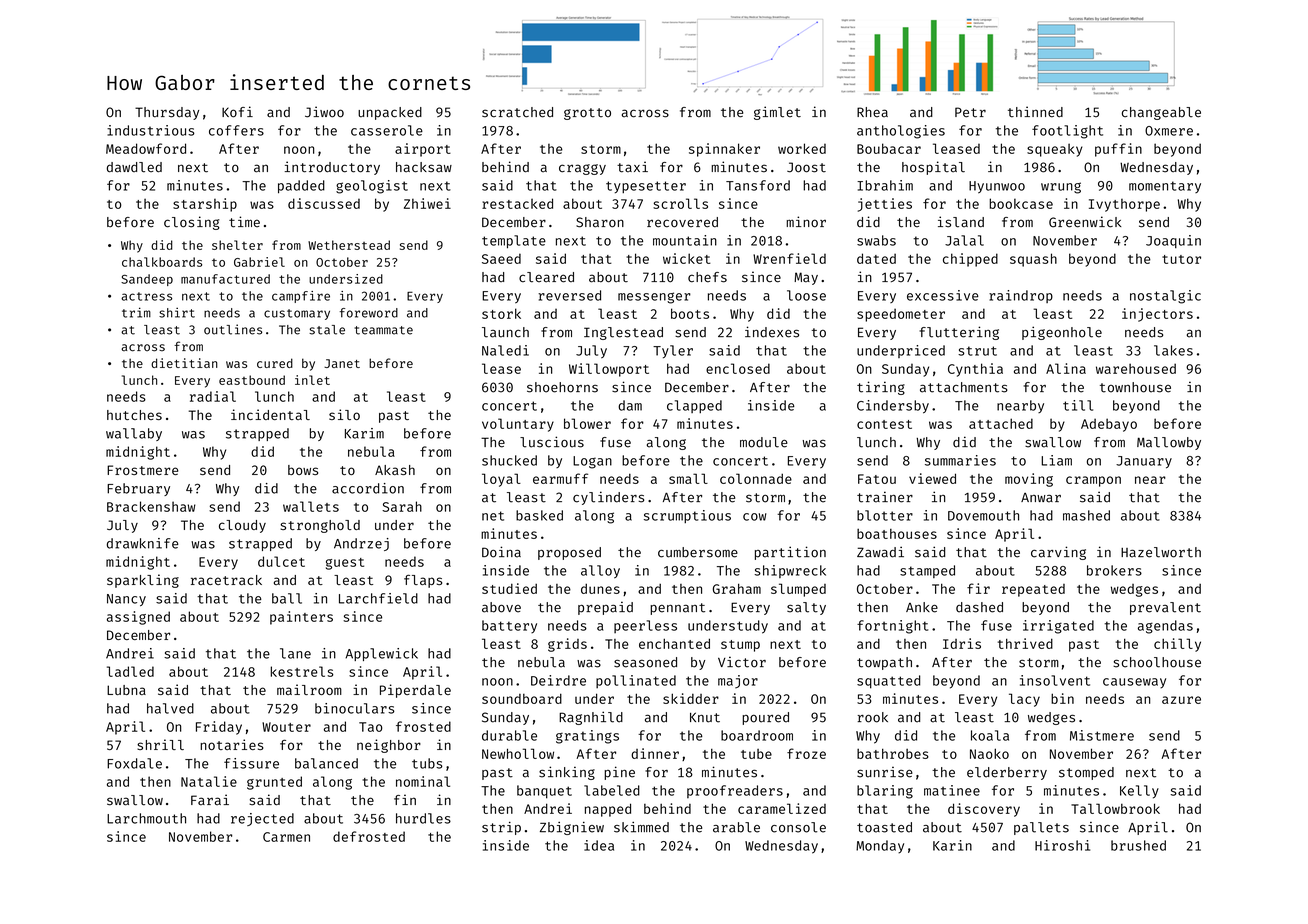 This screenshot has width=1308, height=924. Describe the element at coordinates (539, 515) in the screenshot. I see `basked` at that location.
